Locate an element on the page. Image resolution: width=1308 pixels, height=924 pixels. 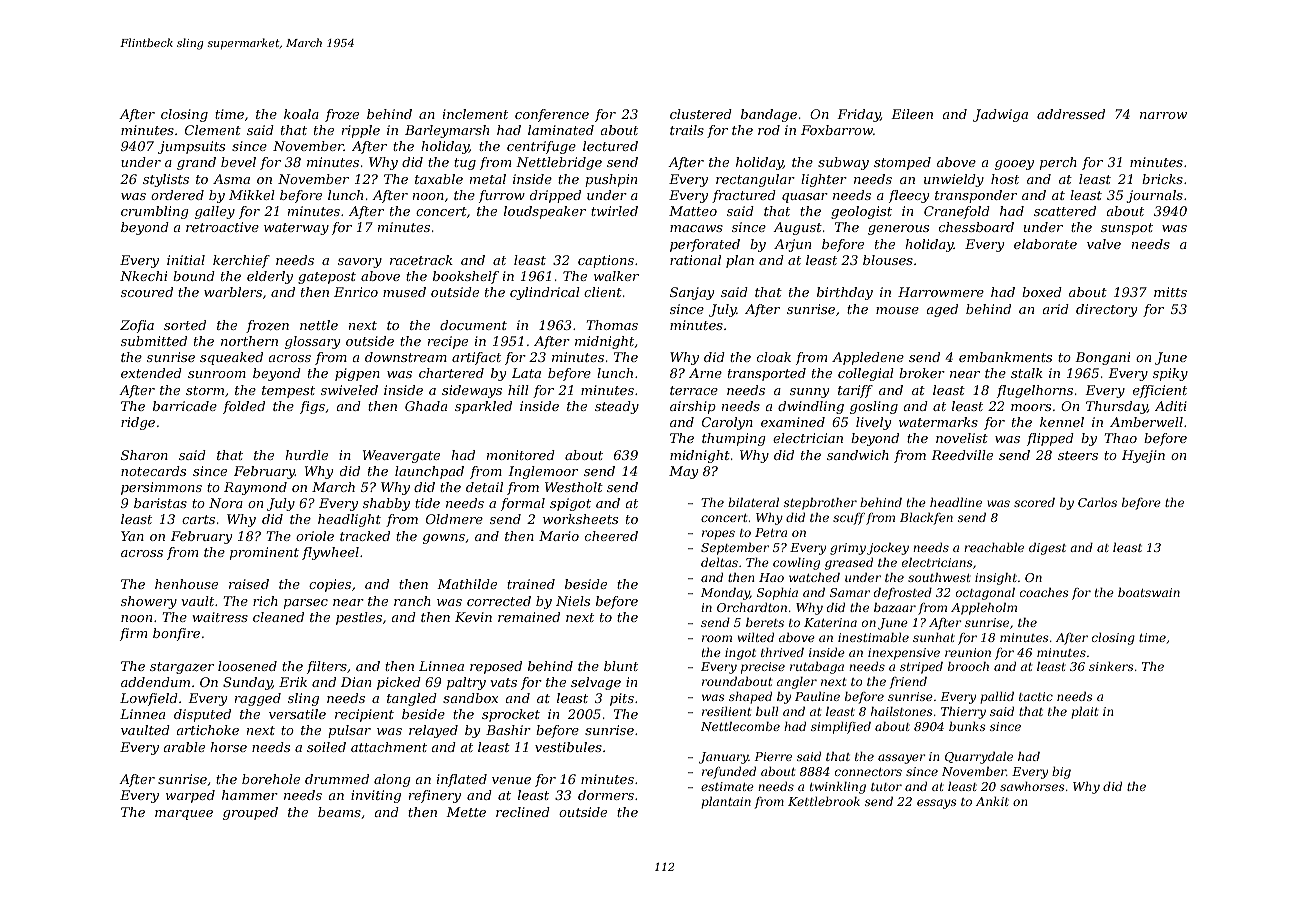
connectors is located at coordinates (868, 772).
